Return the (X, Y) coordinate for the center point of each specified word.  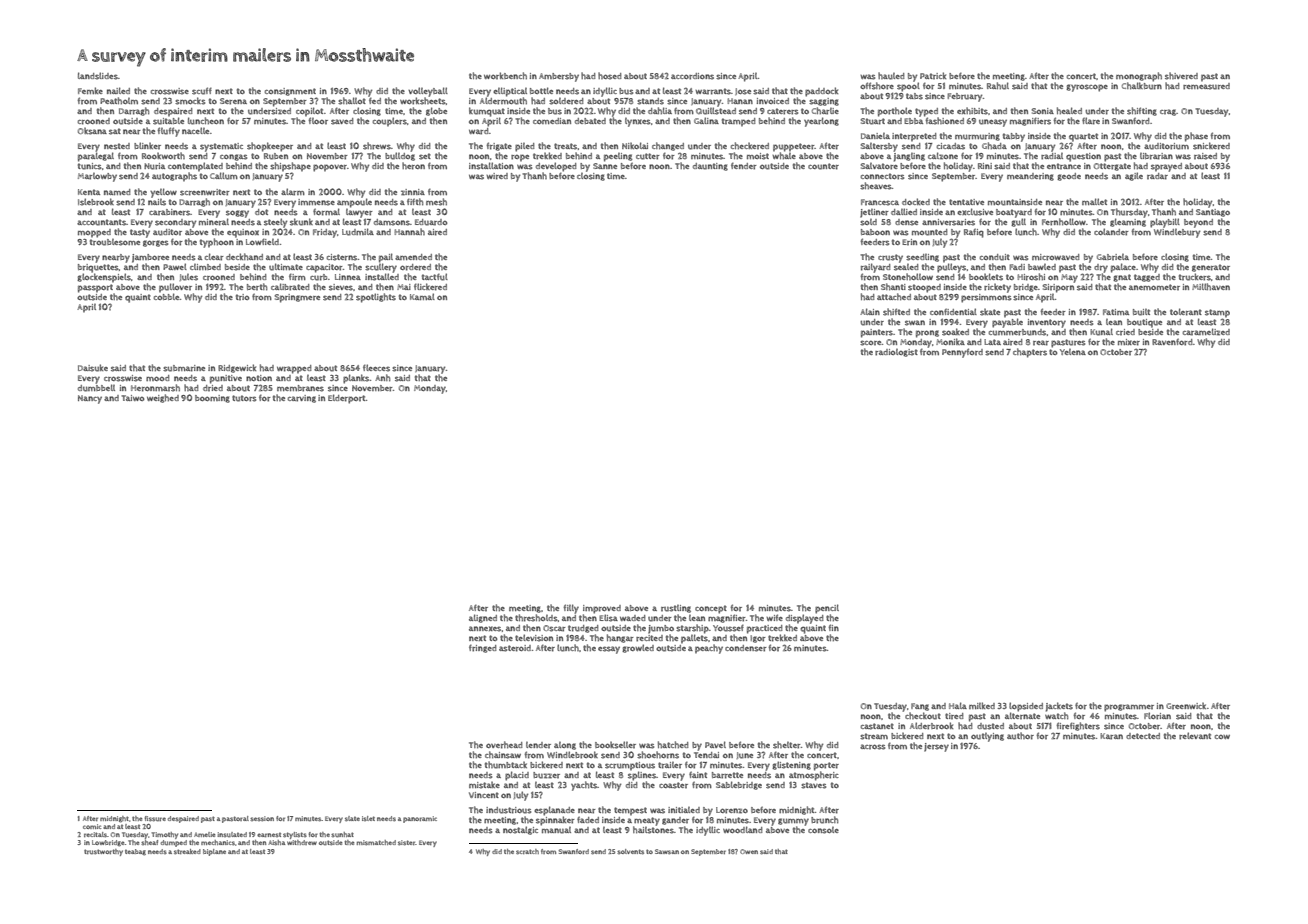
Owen (749, 851)
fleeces (376, 368)
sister (407, 843)
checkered (750, 145)
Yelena (1073, 352)
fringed (483, 649)
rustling (676, 609)
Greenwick (1186, 706)
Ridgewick (237, 368)
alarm (293, 192)
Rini (985, 166)
